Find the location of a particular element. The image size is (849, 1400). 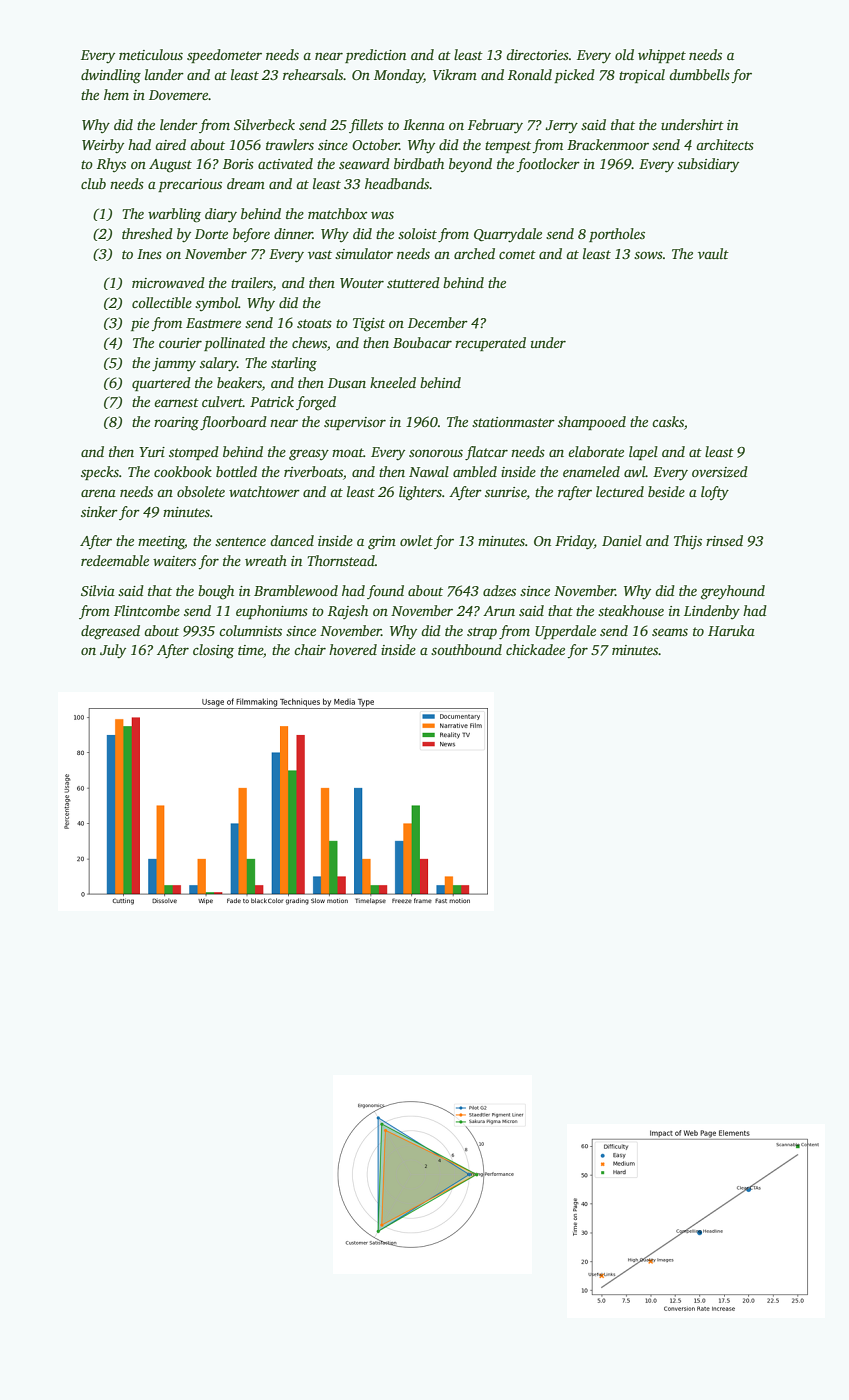

lectured is located at coordinates (620, 491).
